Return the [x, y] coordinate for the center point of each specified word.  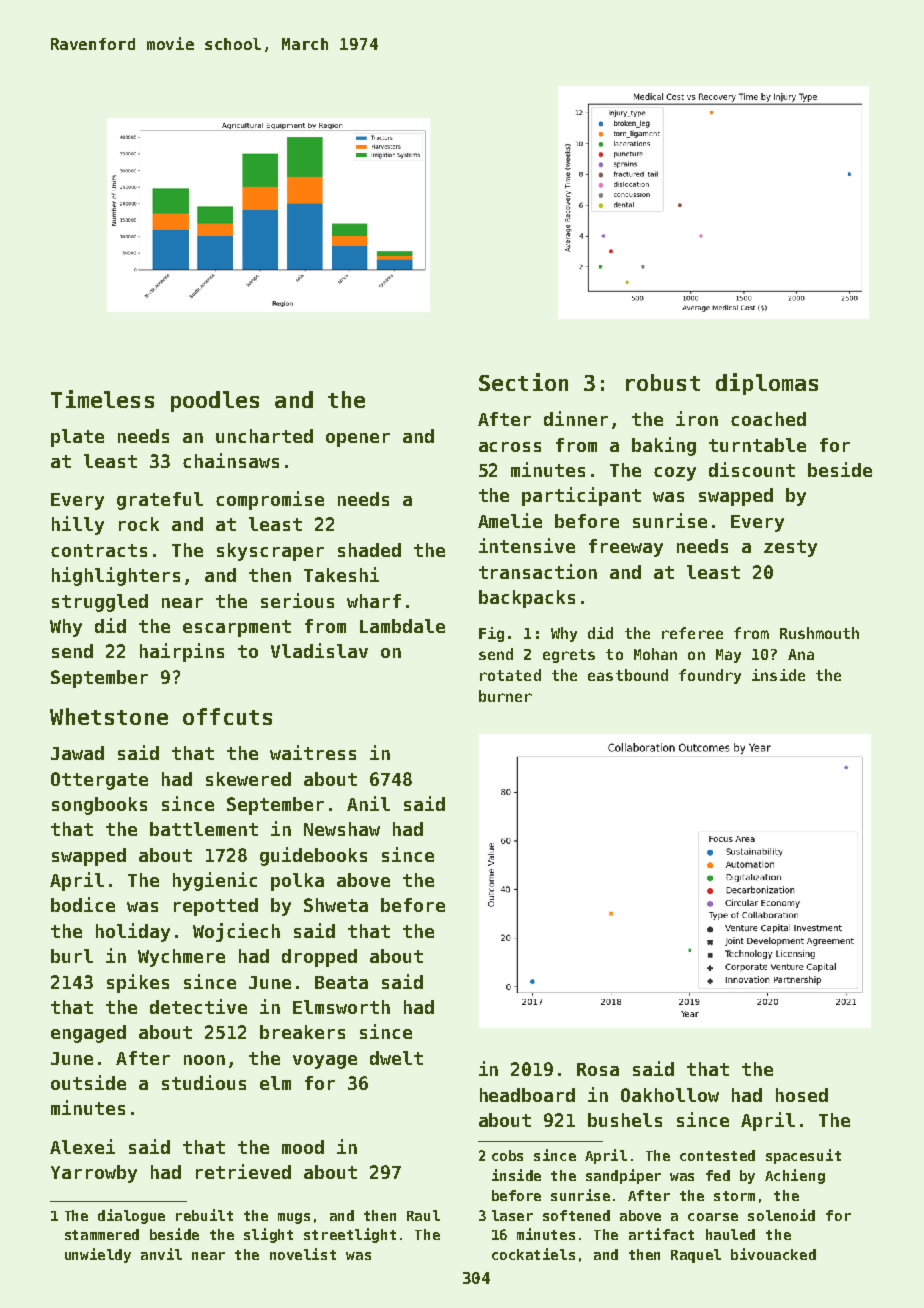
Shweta [336, 905]
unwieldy [98, 1255]
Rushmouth [819, 633]
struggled [100, 603]
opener [358, 440]
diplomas [767, 384]
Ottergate [99, 781]
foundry [710, 676]
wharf [374, 601]
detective [198, 1006]
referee [692, 633]
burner [505, 696]
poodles [215, 401]
